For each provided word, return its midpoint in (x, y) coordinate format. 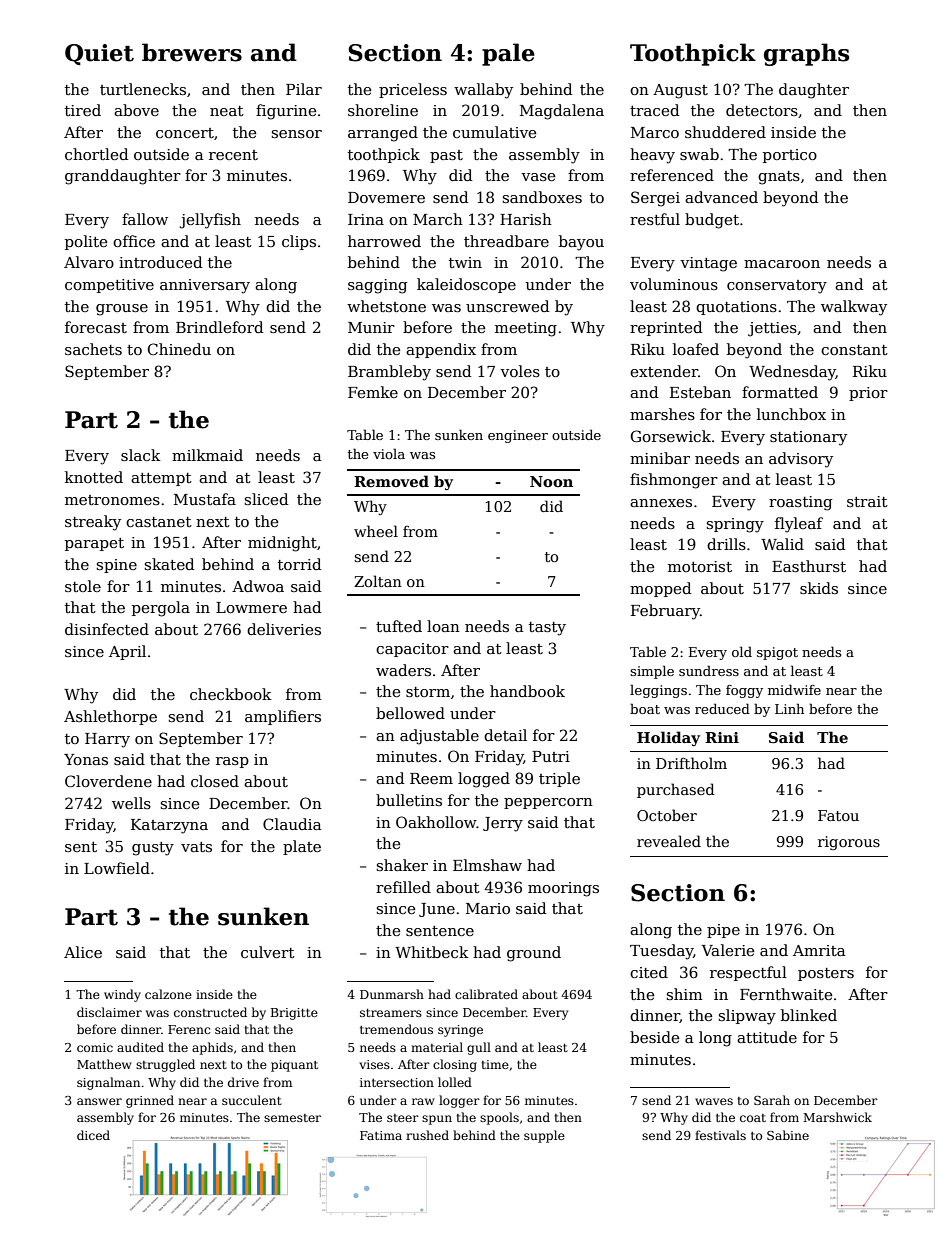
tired (83, 110)
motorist (700, 566)
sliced (266, 499)
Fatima (381, 1135)
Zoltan (378, 581)
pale (508, 54)
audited (140, 1047)
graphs (806, 54)
